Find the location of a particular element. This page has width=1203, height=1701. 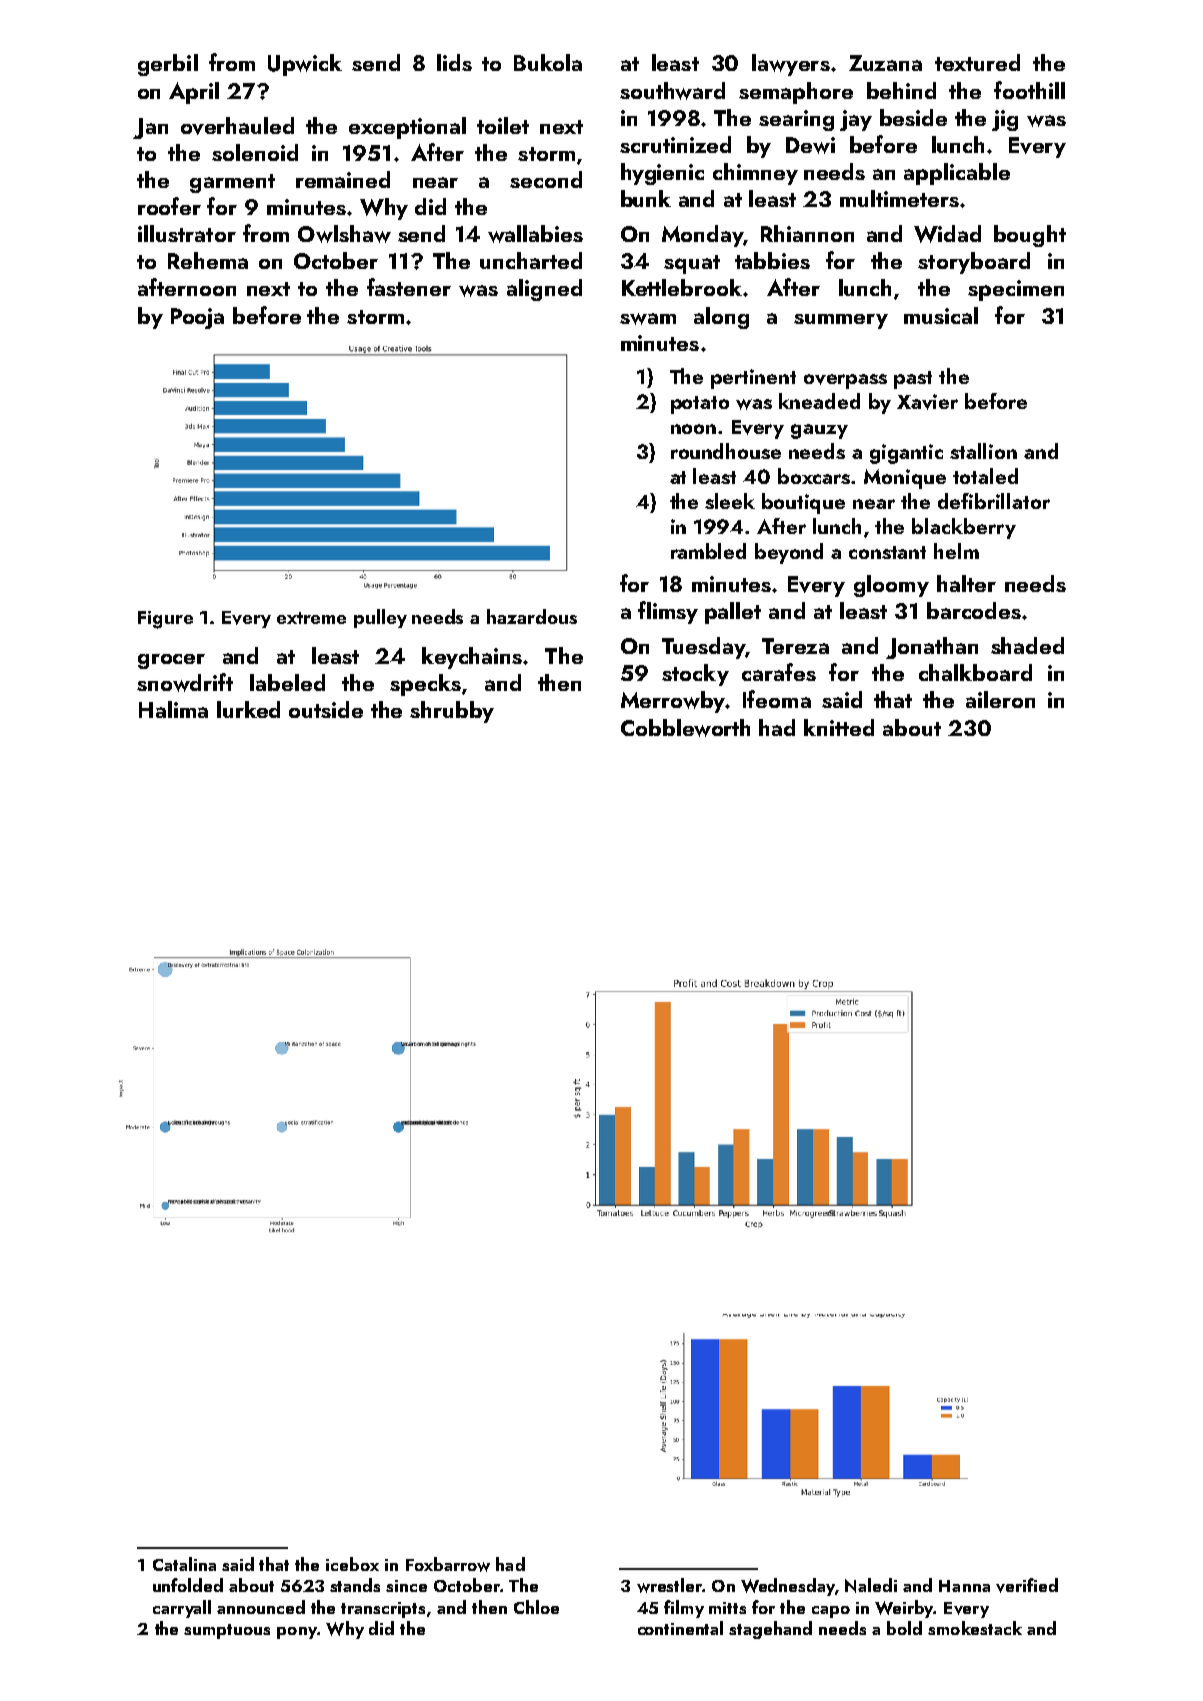

fastener is located at coordinates (409, 287).
